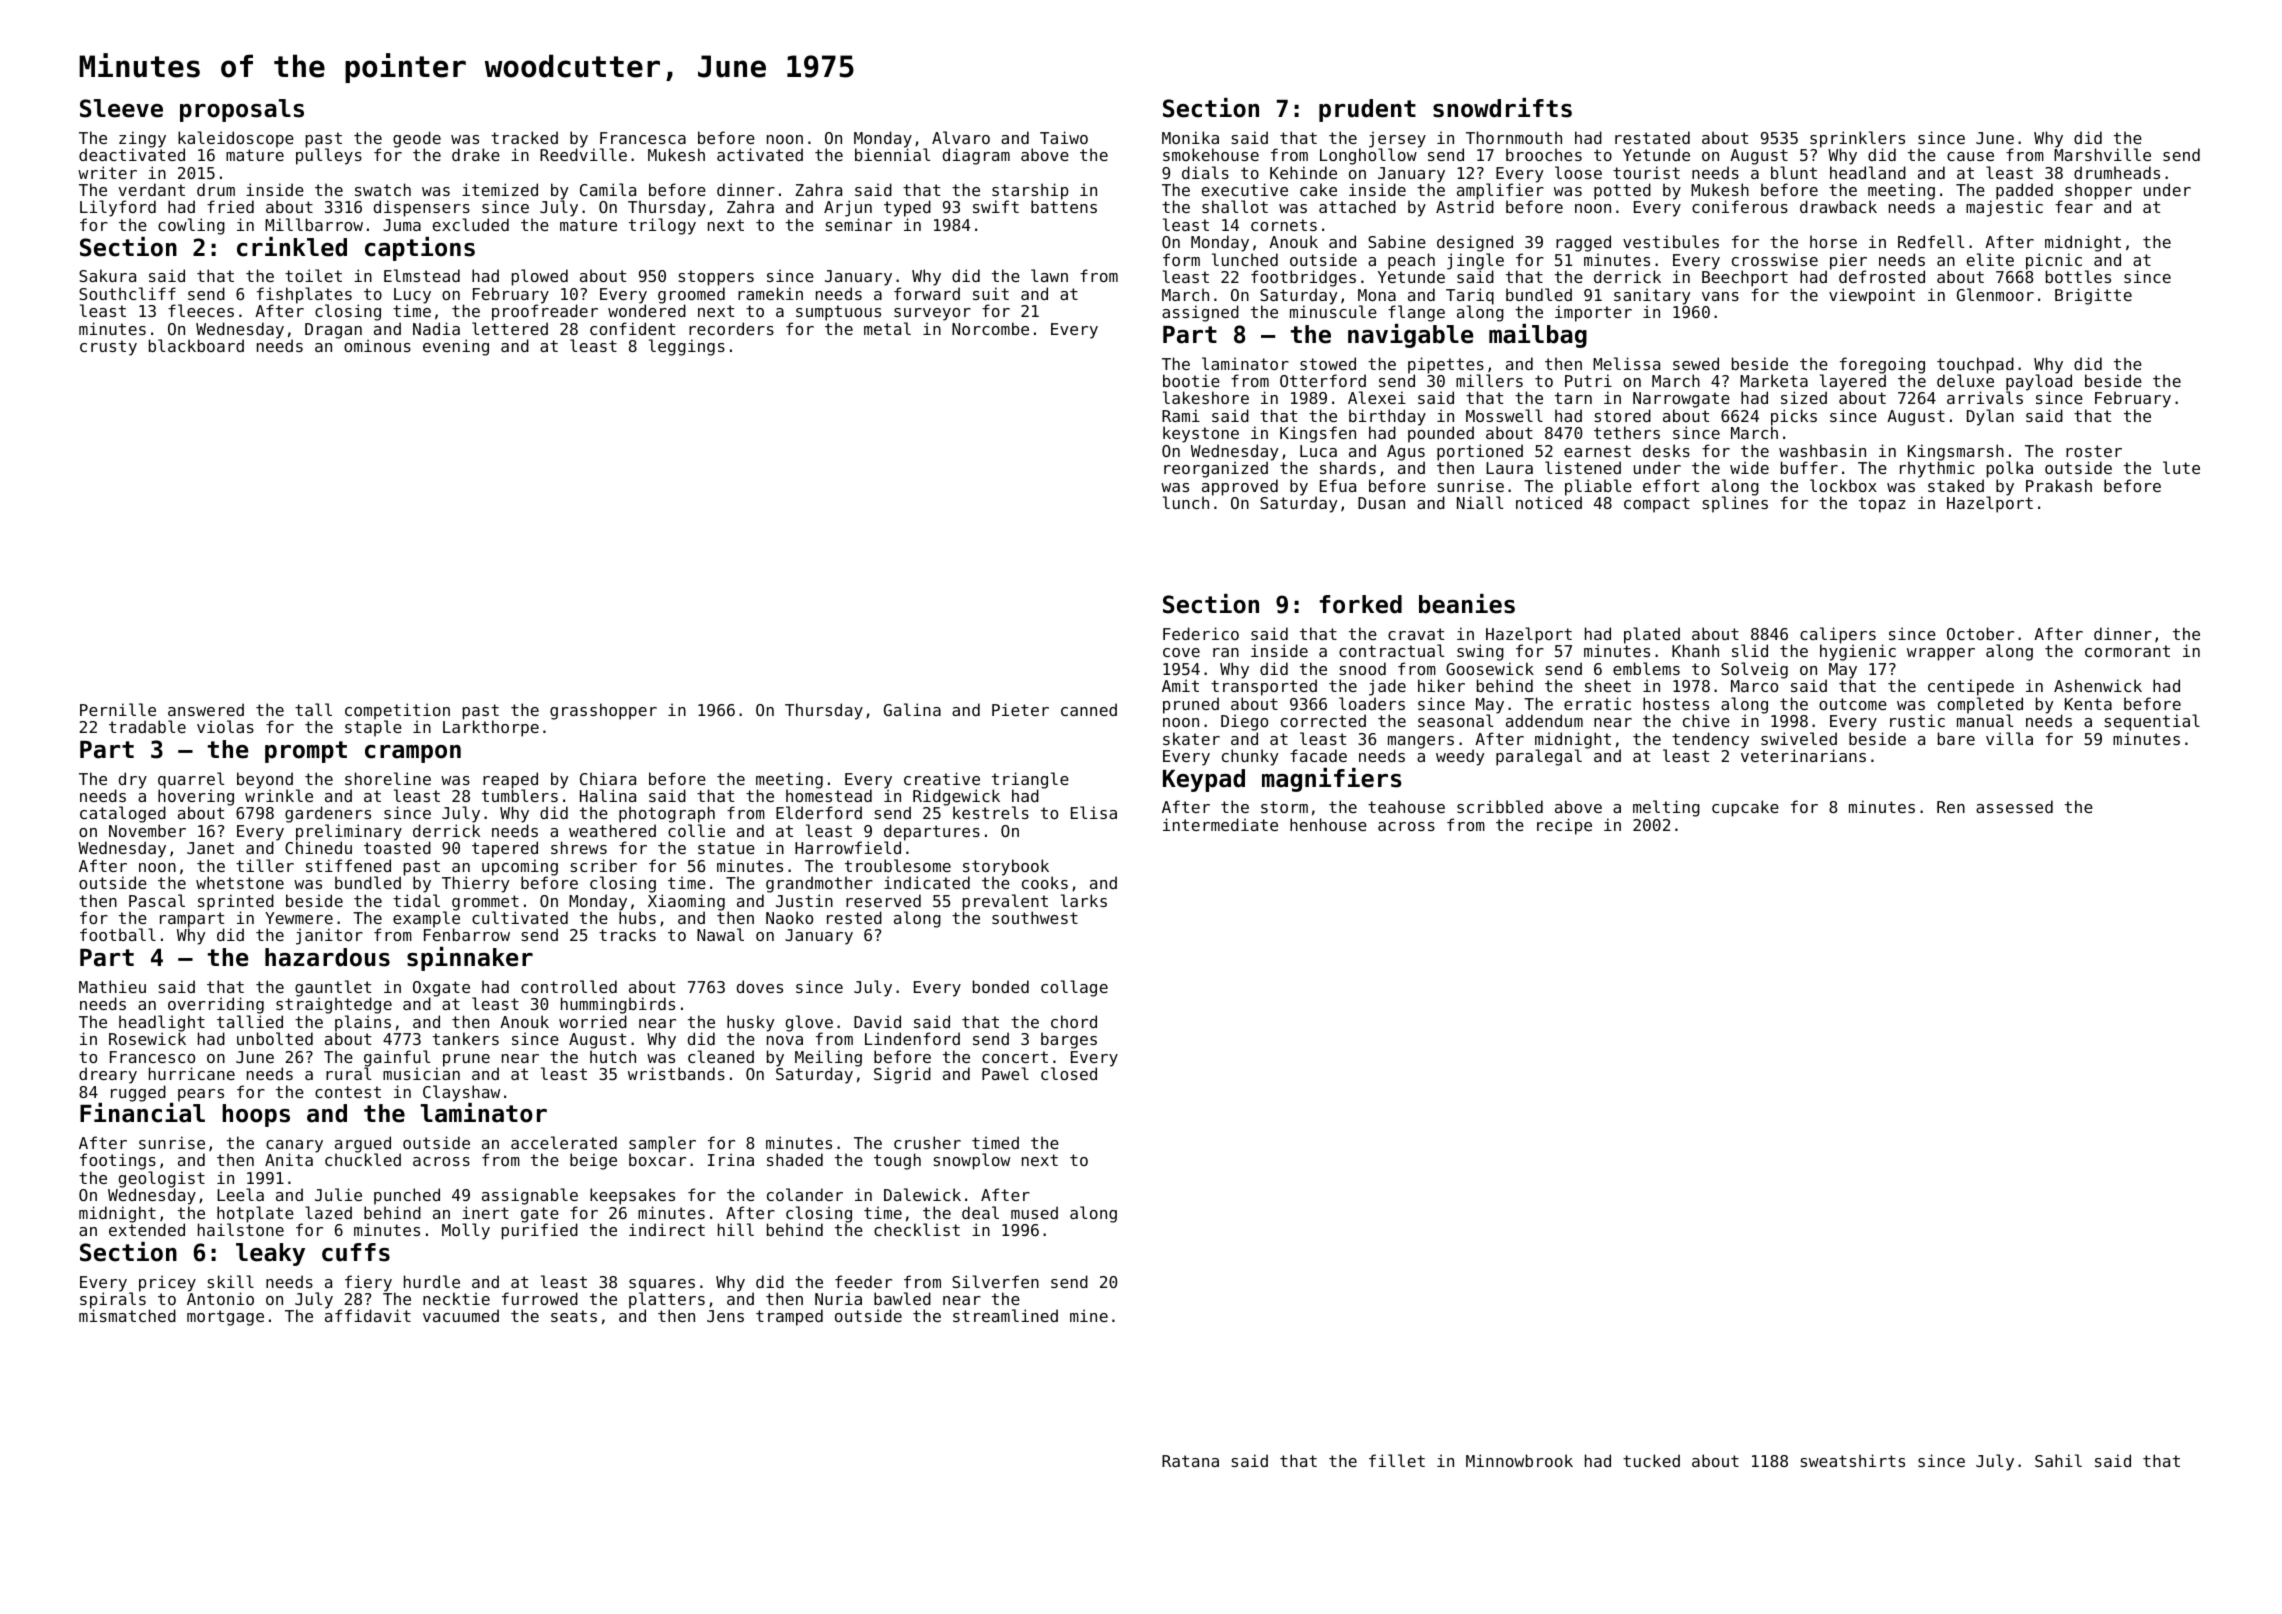  Describe the element at coordinates (1666, 808) in the screenshot. I see `melting` at that location.
